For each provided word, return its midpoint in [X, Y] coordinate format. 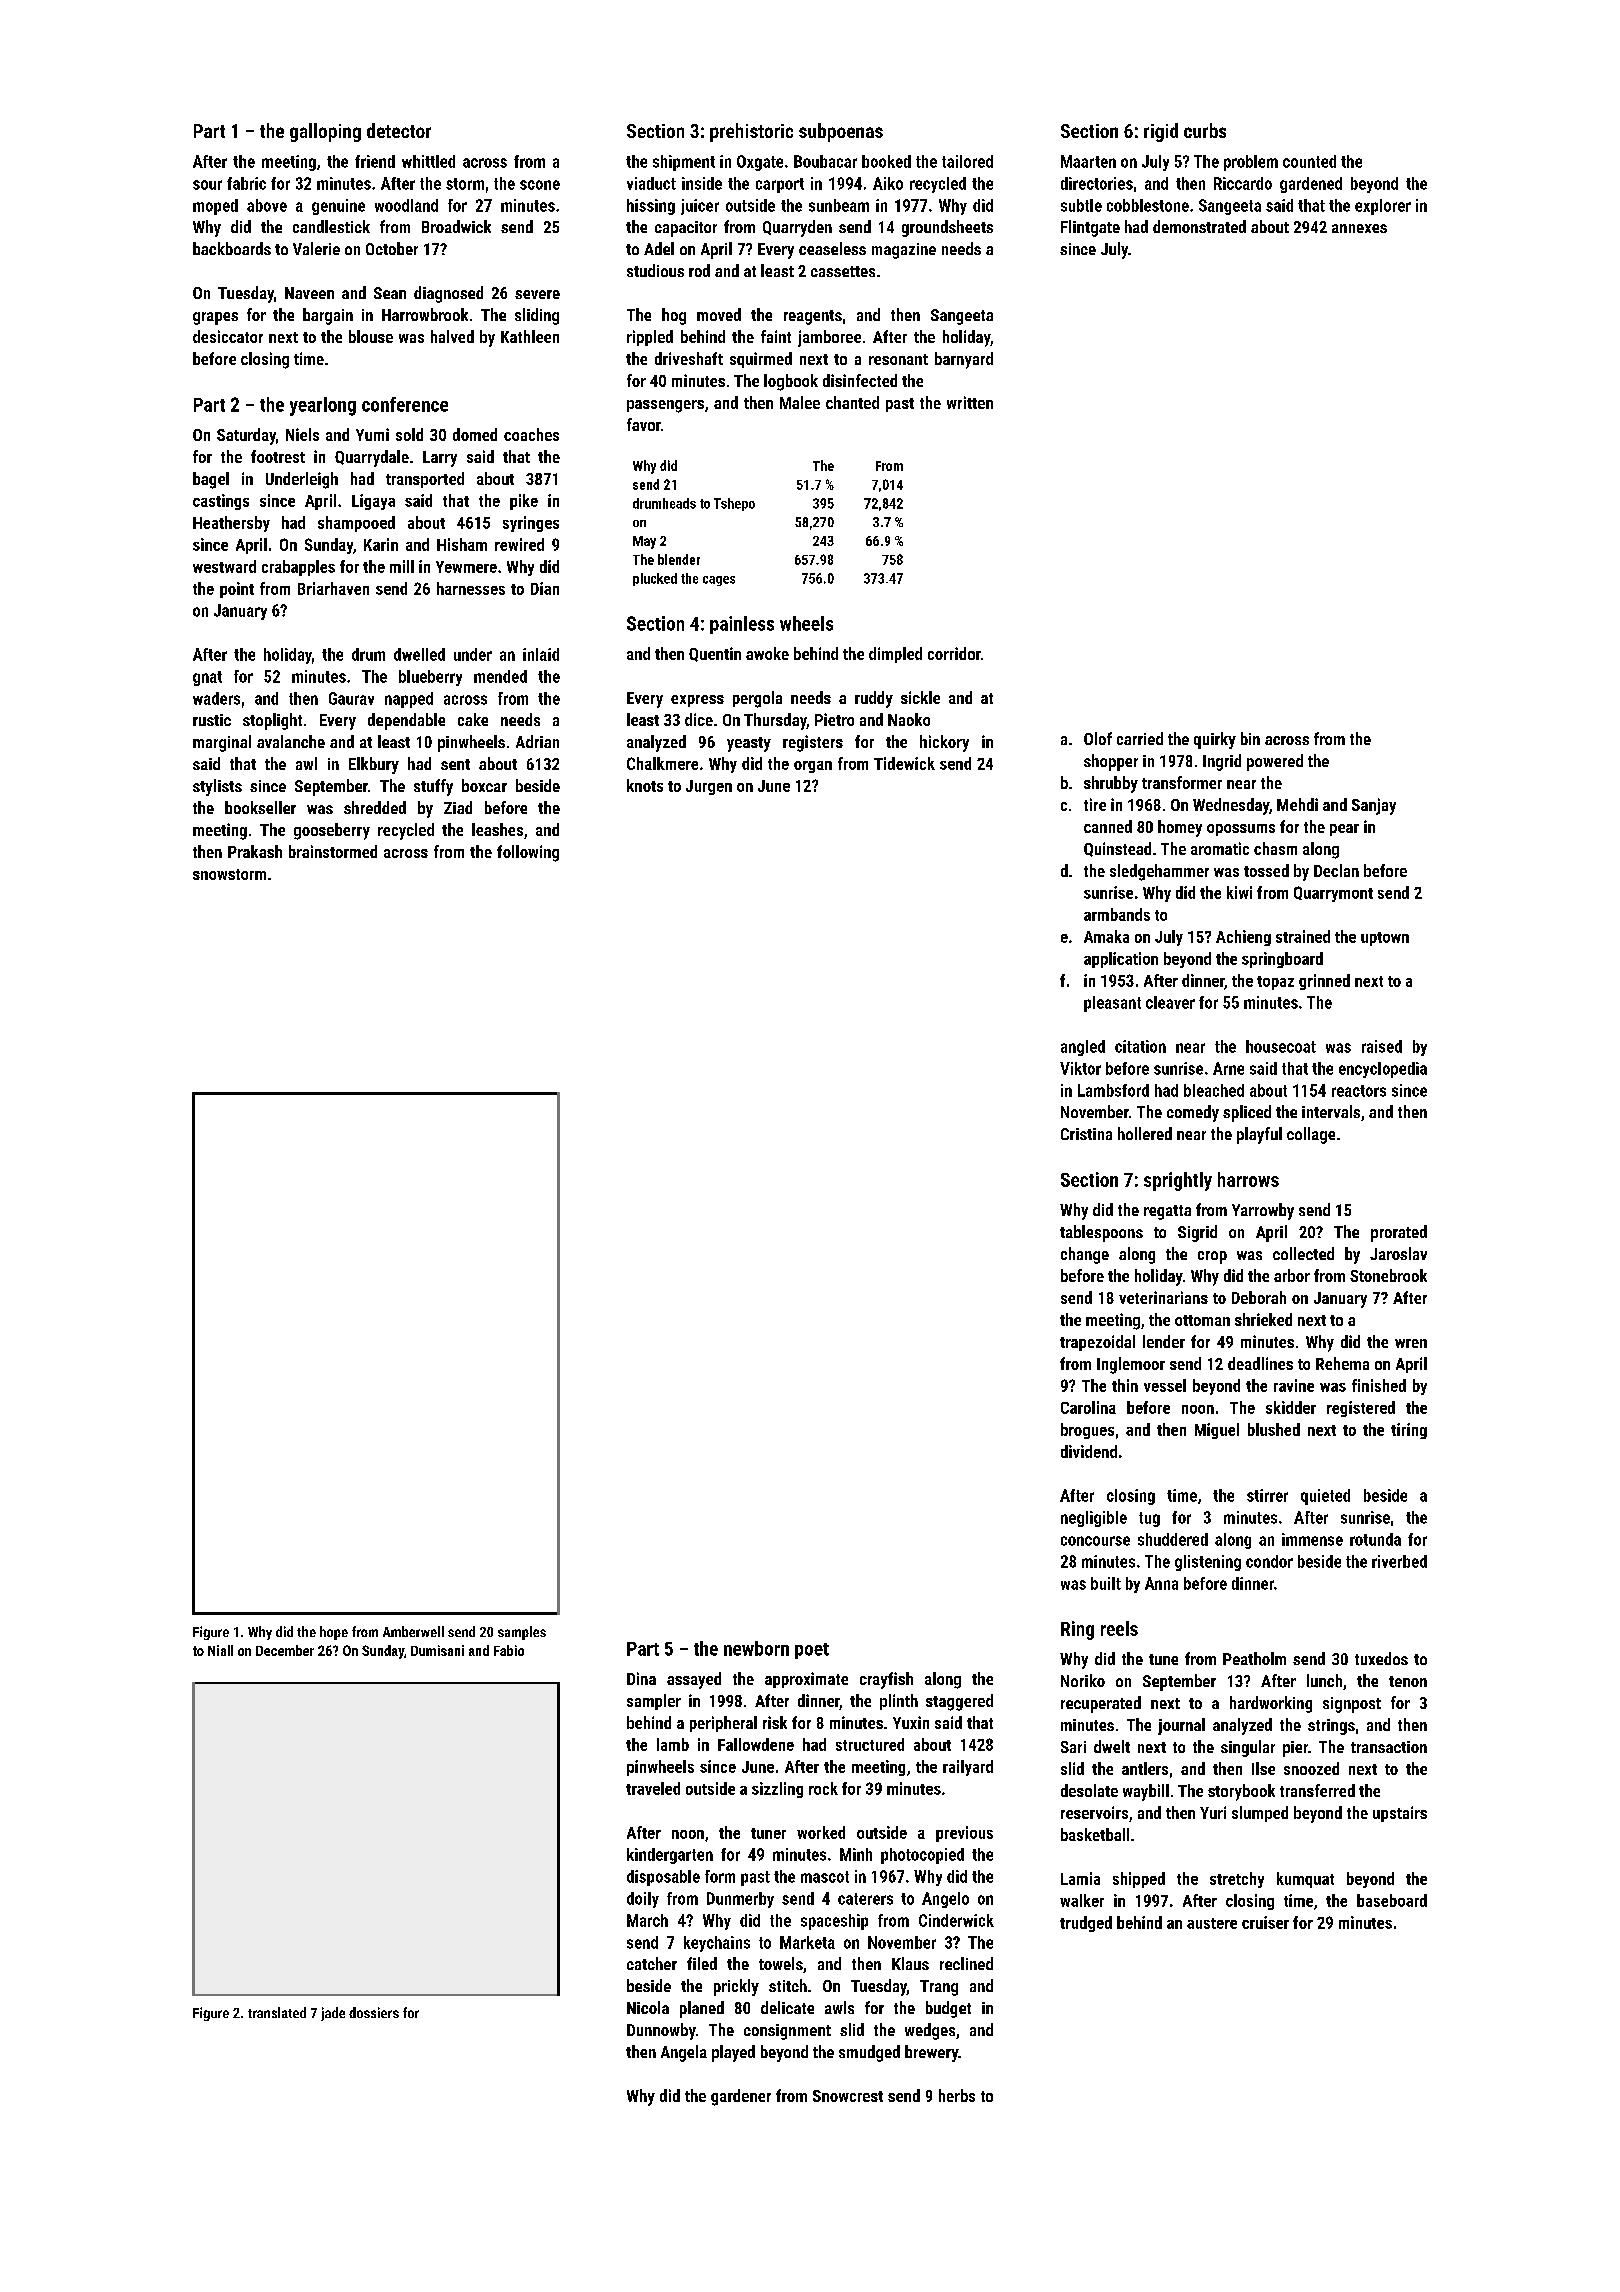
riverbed [1399, 1561]
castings [221, 502]
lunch [1324, 1680]
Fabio [509, 1650]
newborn [756, 1648]
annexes [1359, 228]
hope [334, 1633]
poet [812, 1651]
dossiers [374, 2012]
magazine [904, 251]
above [267, 205]
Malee [800, 402]
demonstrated [1199, 226]
